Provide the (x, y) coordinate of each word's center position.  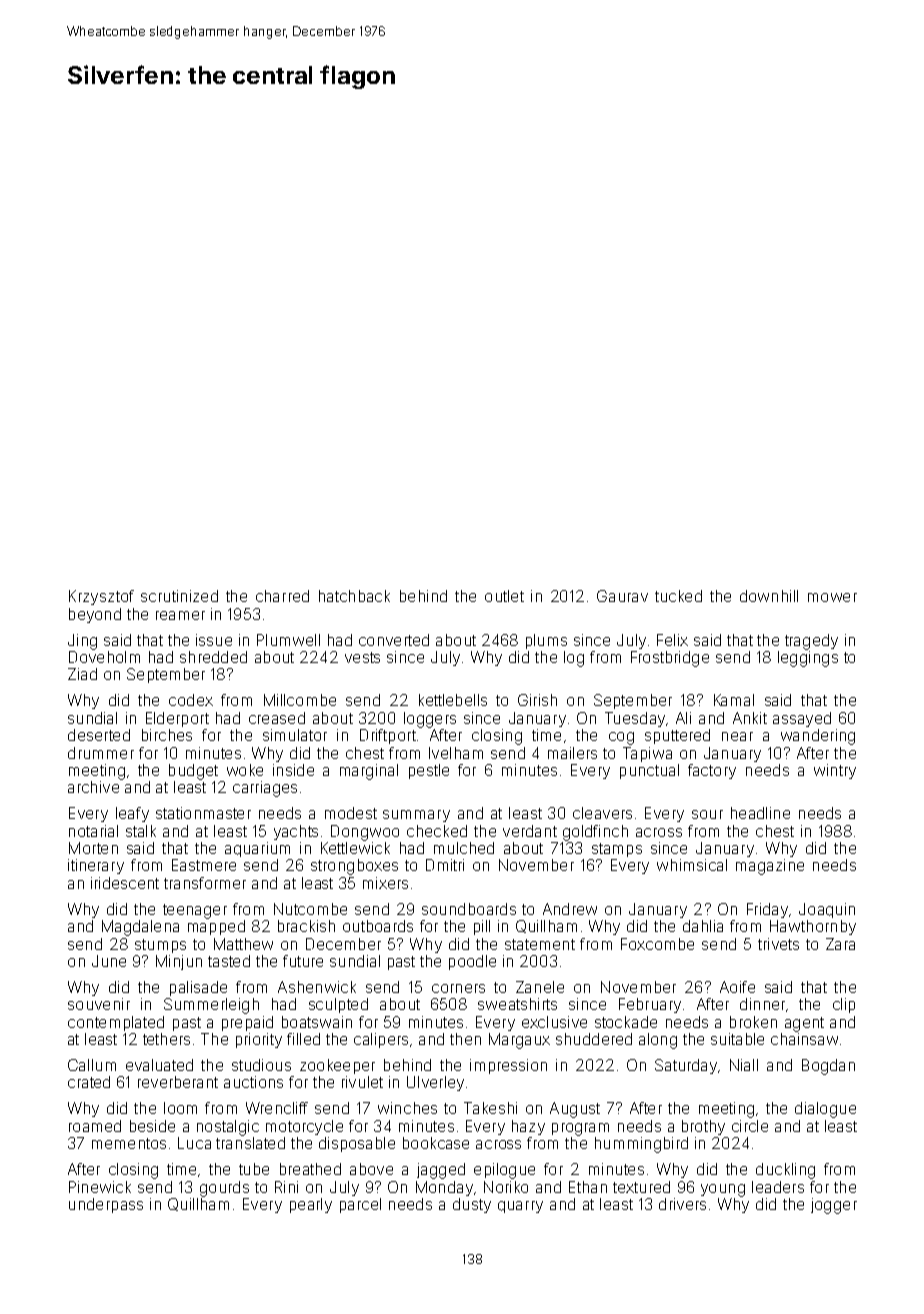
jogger (834, 1206)
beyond (95, 615)
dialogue (825, 1110)
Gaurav (622, 596)
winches (407, 1108)
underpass (106, 1205)
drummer (101, 753)
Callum (92, 1065)
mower (832, 597)
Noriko (506, 1187)
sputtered (677, 736)
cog (621, 738)
